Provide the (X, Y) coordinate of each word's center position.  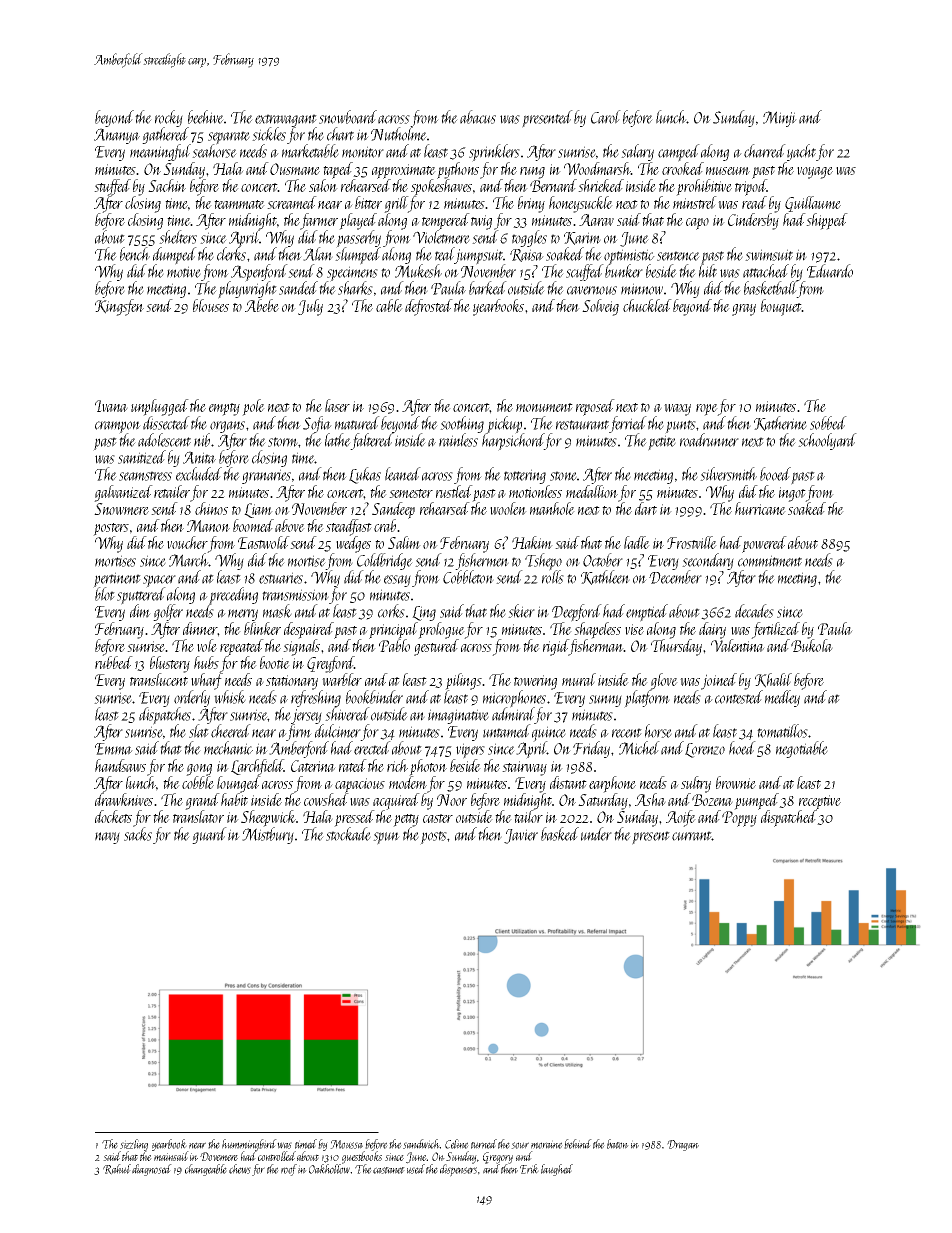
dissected (166, 423)
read (754, 202)
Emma (114, 749)
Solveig (600, 307)
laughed (557, 1170)
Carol (606, 117)
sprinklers (494, 153)
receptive (820, 802)
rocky (169, 118)
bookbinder (374, 697)
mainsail (171, 1156)
